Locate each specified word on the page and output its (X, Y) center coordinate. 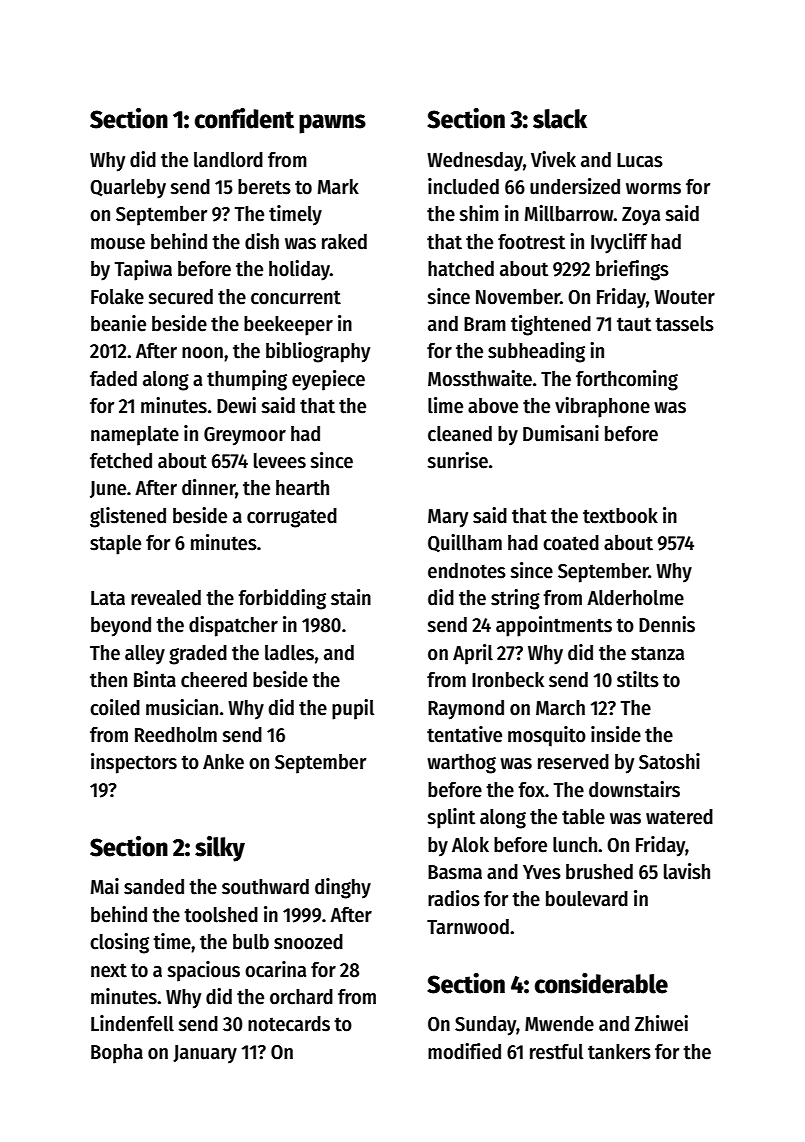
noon (202, 353)
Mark (338, 187)
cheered (214, 680)
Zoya (641, 216)
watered (679, 817)
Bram (485, 324)
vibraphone (602, 407)
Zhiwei (661, 1023)
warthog (461, 764)
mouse (118, 244)
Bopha (117, 1054)
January (205, 1054)
